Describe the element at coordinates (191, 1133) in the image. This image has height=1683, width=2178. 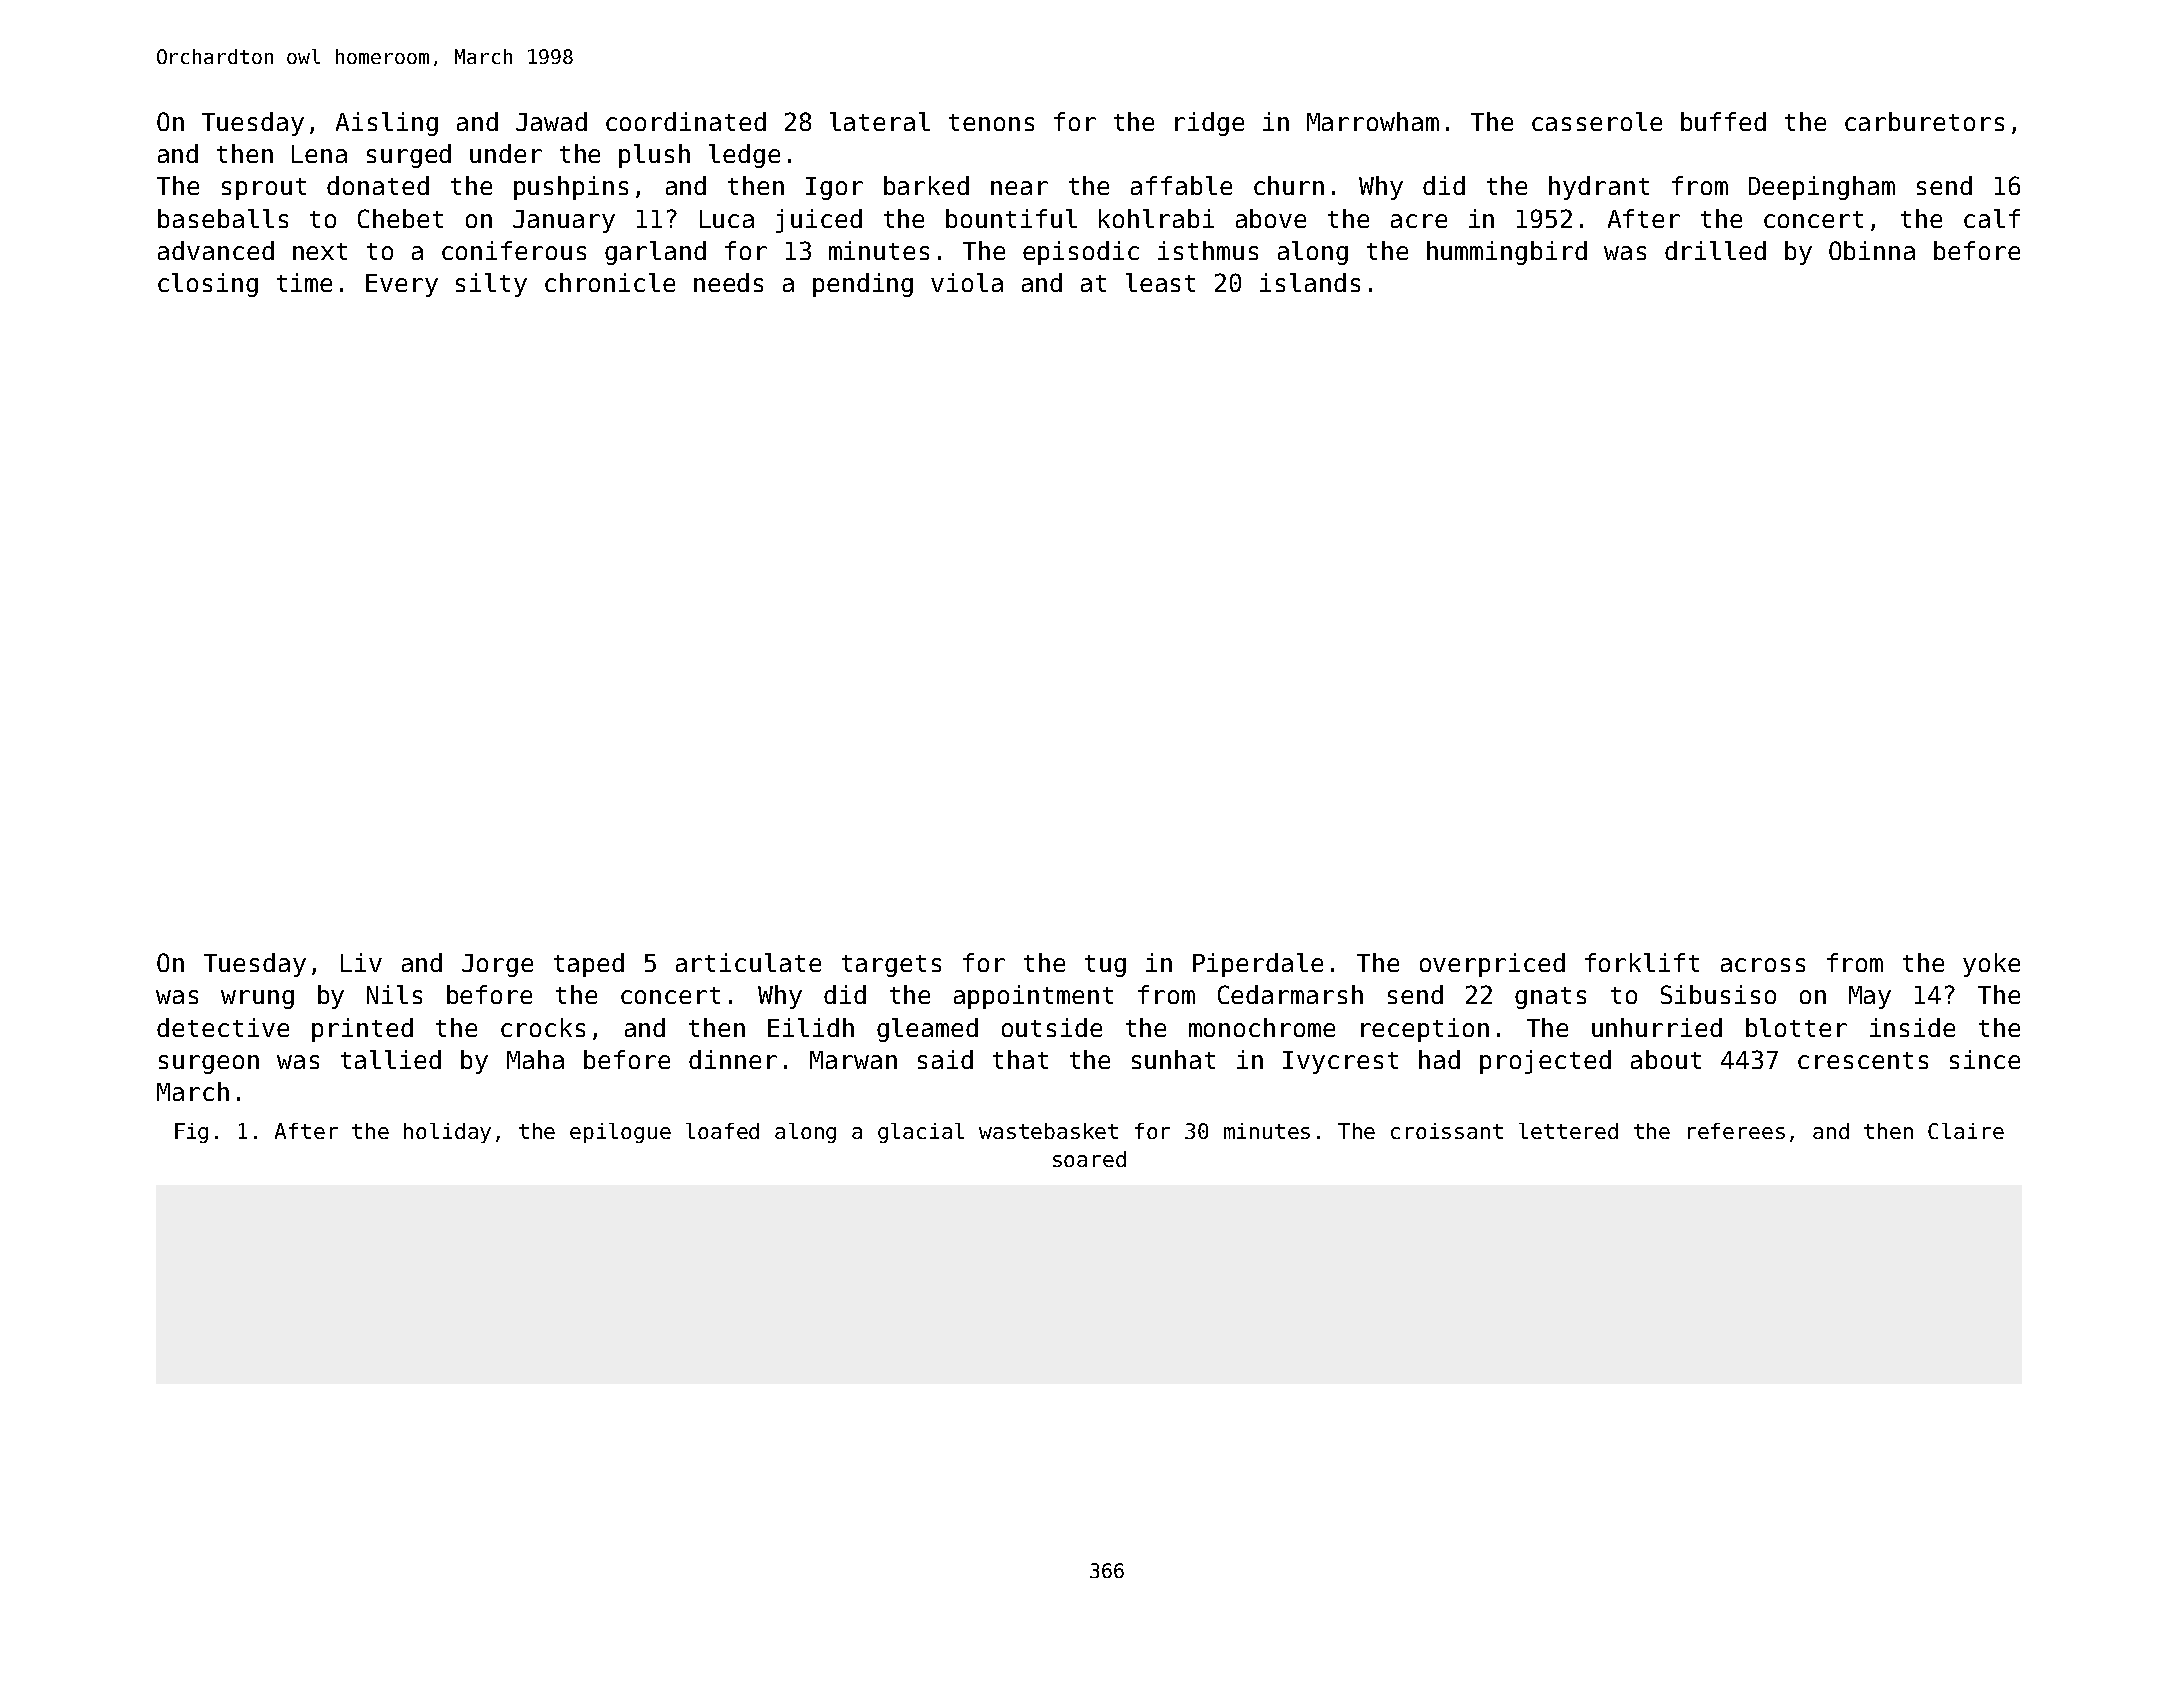
I see `Fig` at that location.
